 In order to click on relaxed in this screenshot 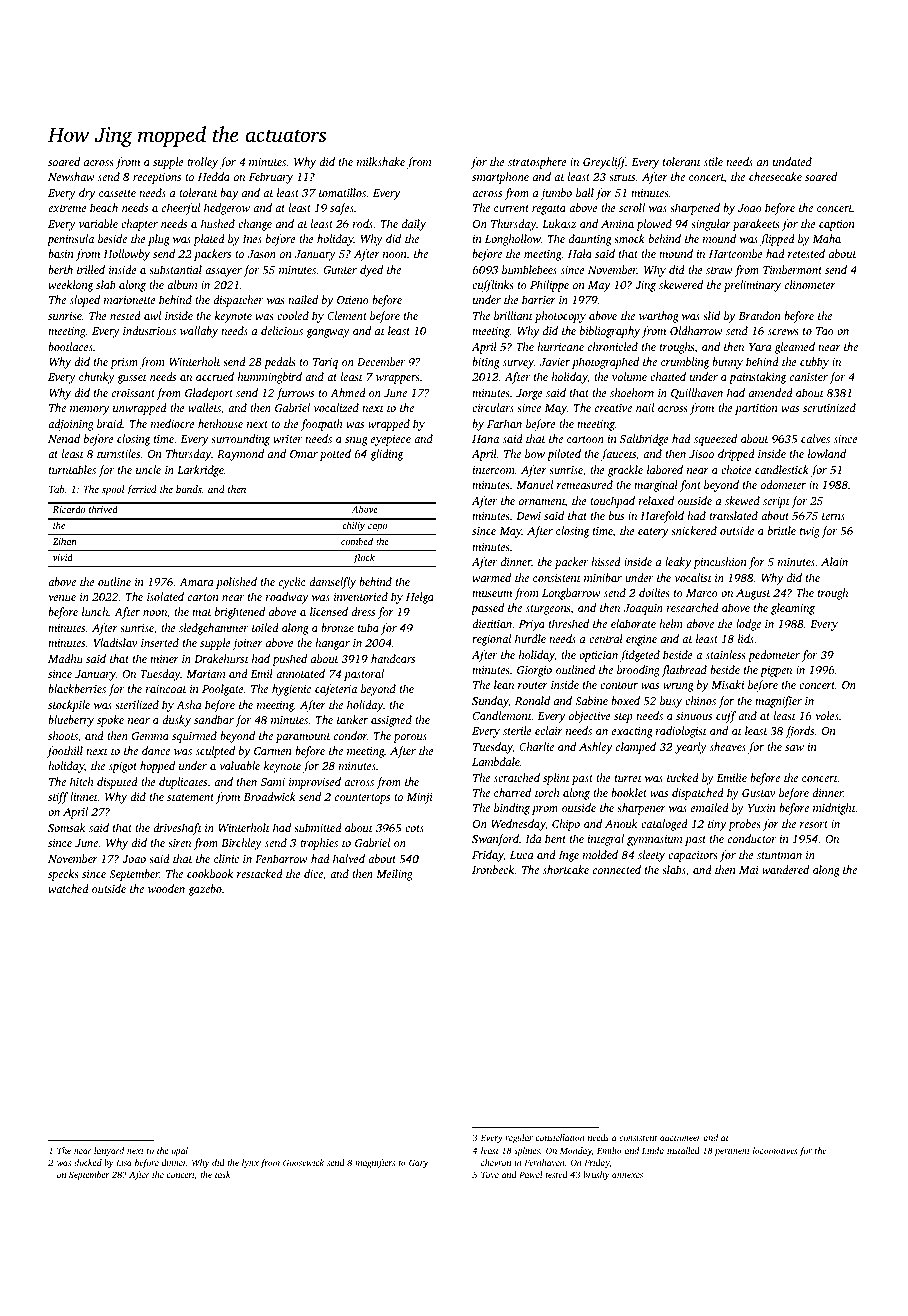, I will do `click(656, 500)`.
